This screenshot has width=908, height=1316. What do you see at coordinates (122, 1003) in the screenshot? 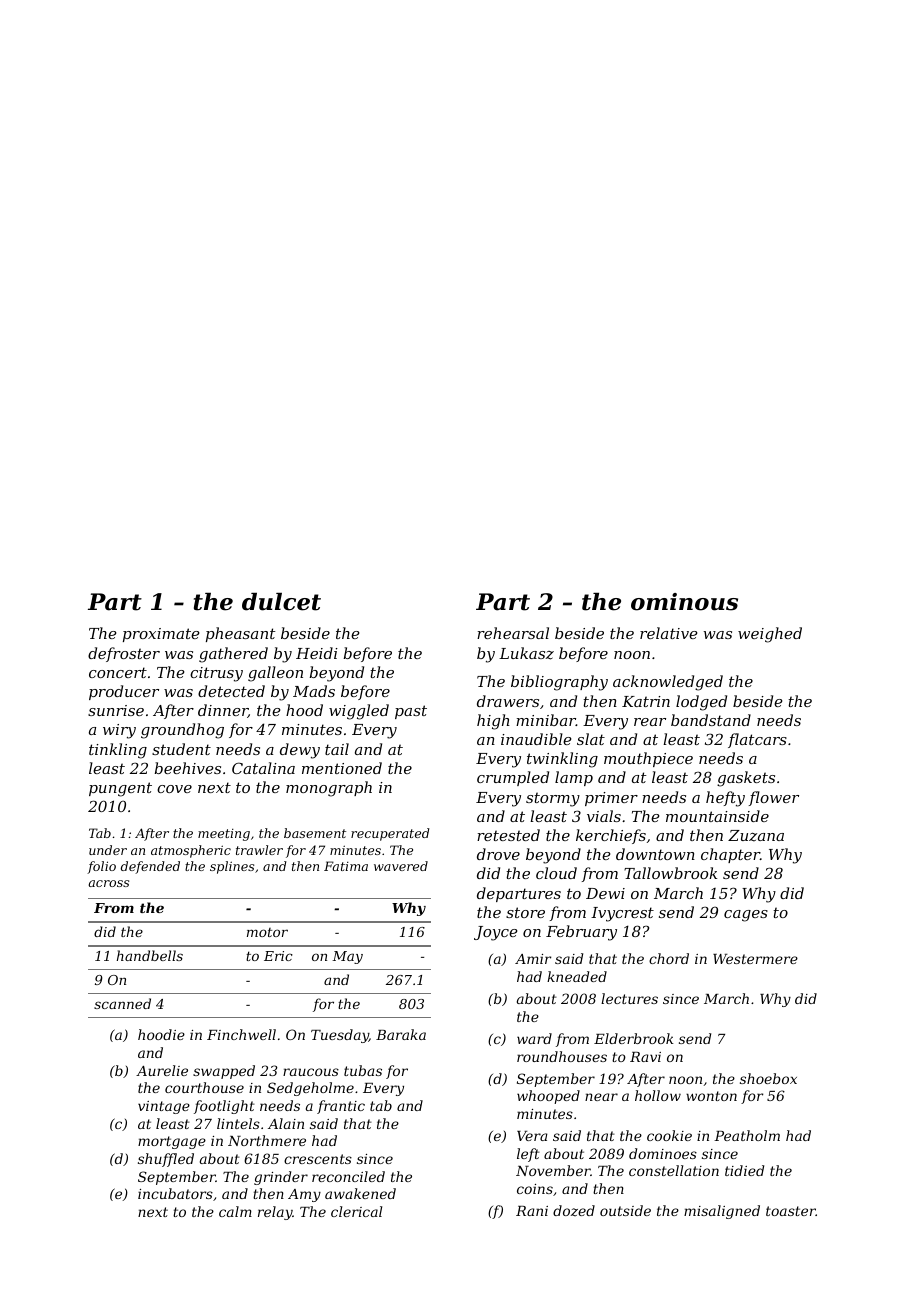
I see `scanned` at bounding box center [122, 1003].
